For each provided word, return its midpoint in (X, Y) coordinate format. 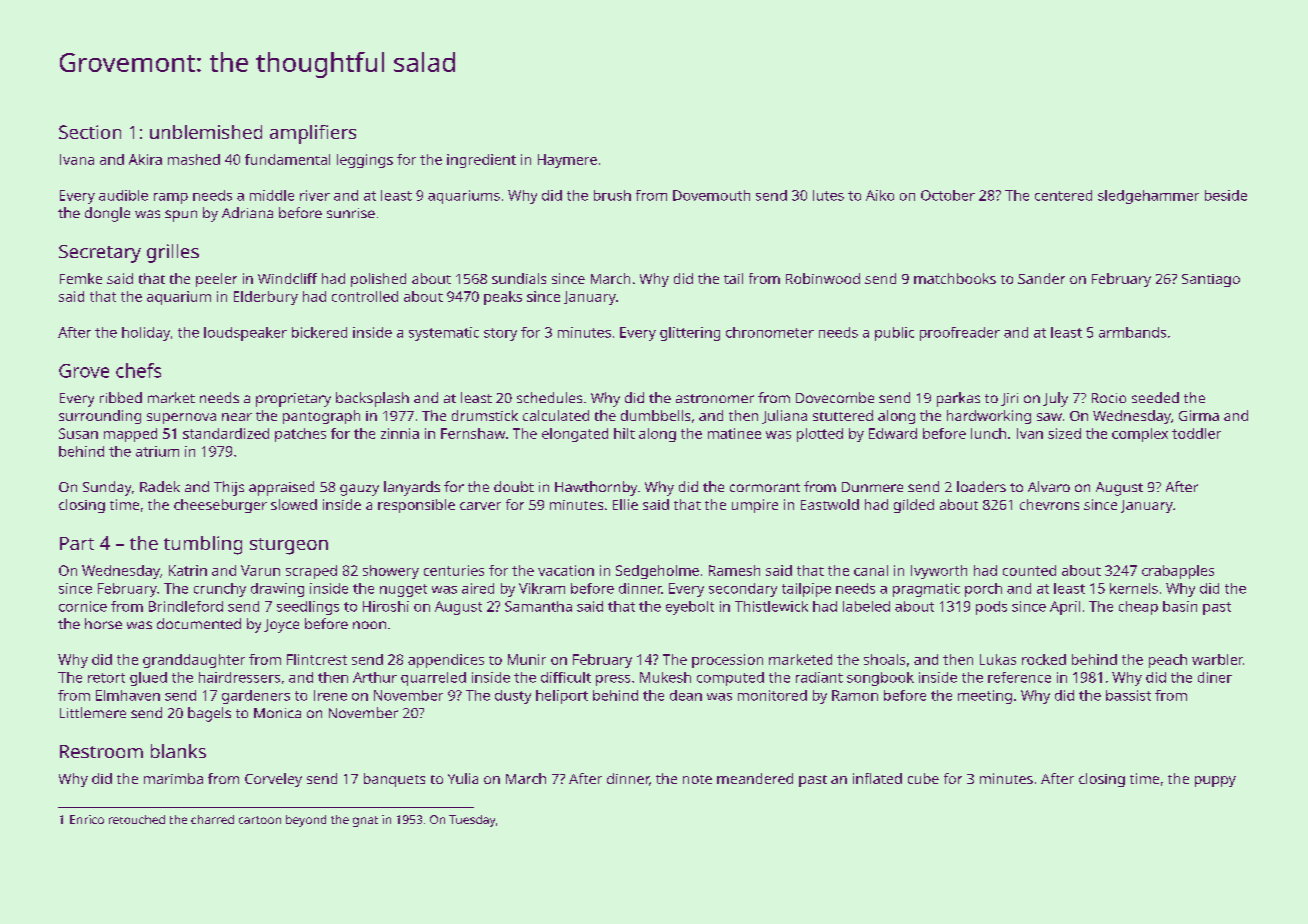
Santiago (1211, 280)
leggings (365, 161)
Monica (277, 713)
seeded (1155, 397)
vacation (566, 570)
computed (730, 679)
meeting (985, 697)
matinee (734, 433)
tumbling (203, 545)
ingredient (481, 161)
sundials (519, 278)
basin (1180, 606)
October (948, 195)
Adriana (247, 212)
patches (300, 435)
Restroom (101, 751)
